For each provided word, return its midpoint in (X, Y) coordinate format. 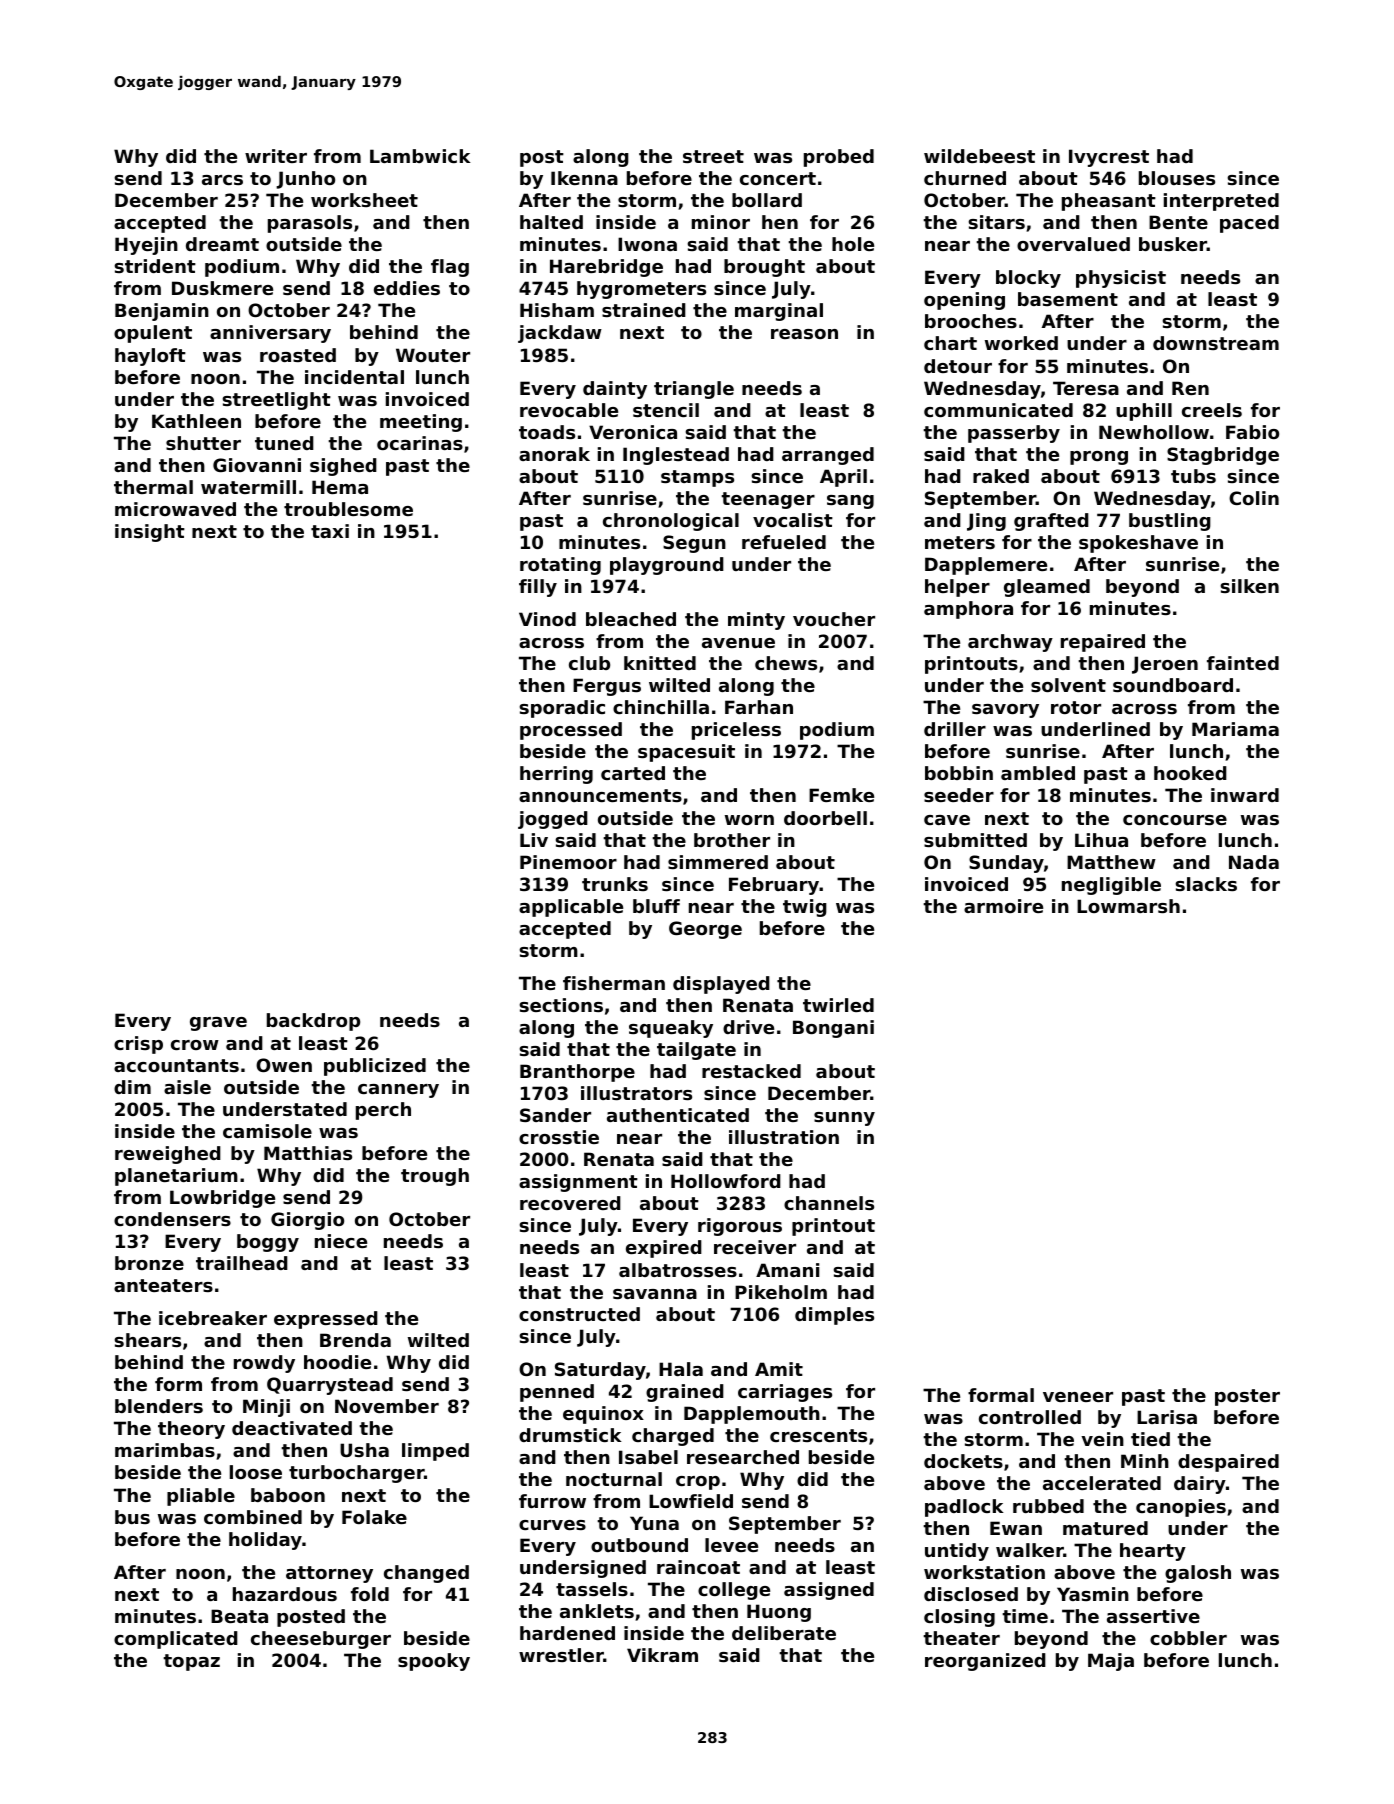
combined (253, 1517)
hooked (1190, 773)
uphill (1144, 412)
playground (667, 566)
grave (218, 1024)
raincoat (698, 1567)
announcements (600, 795)
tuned (284, 443)
